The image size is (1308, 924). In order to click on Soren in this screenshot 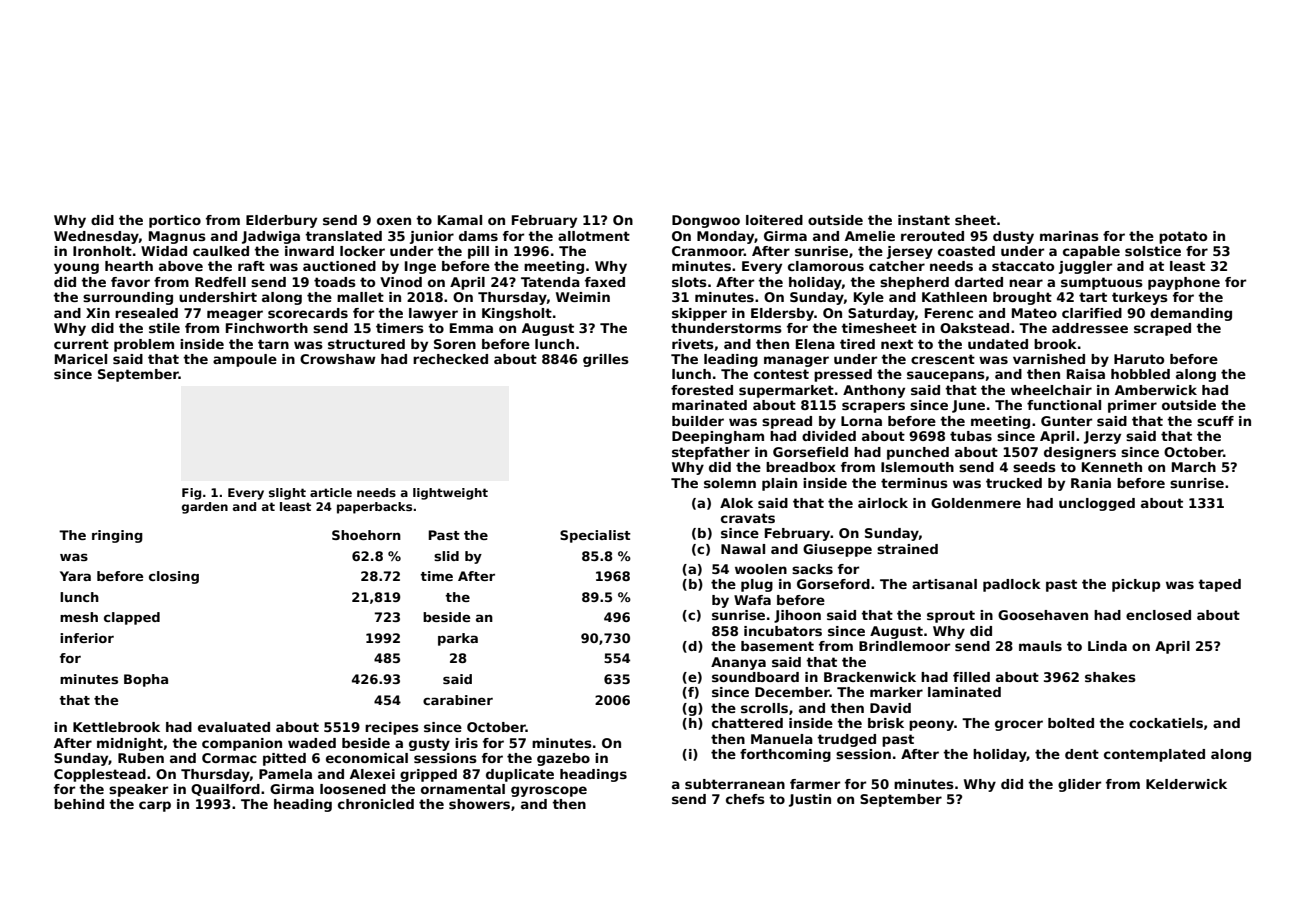, I will do `click(455, 344)`.
